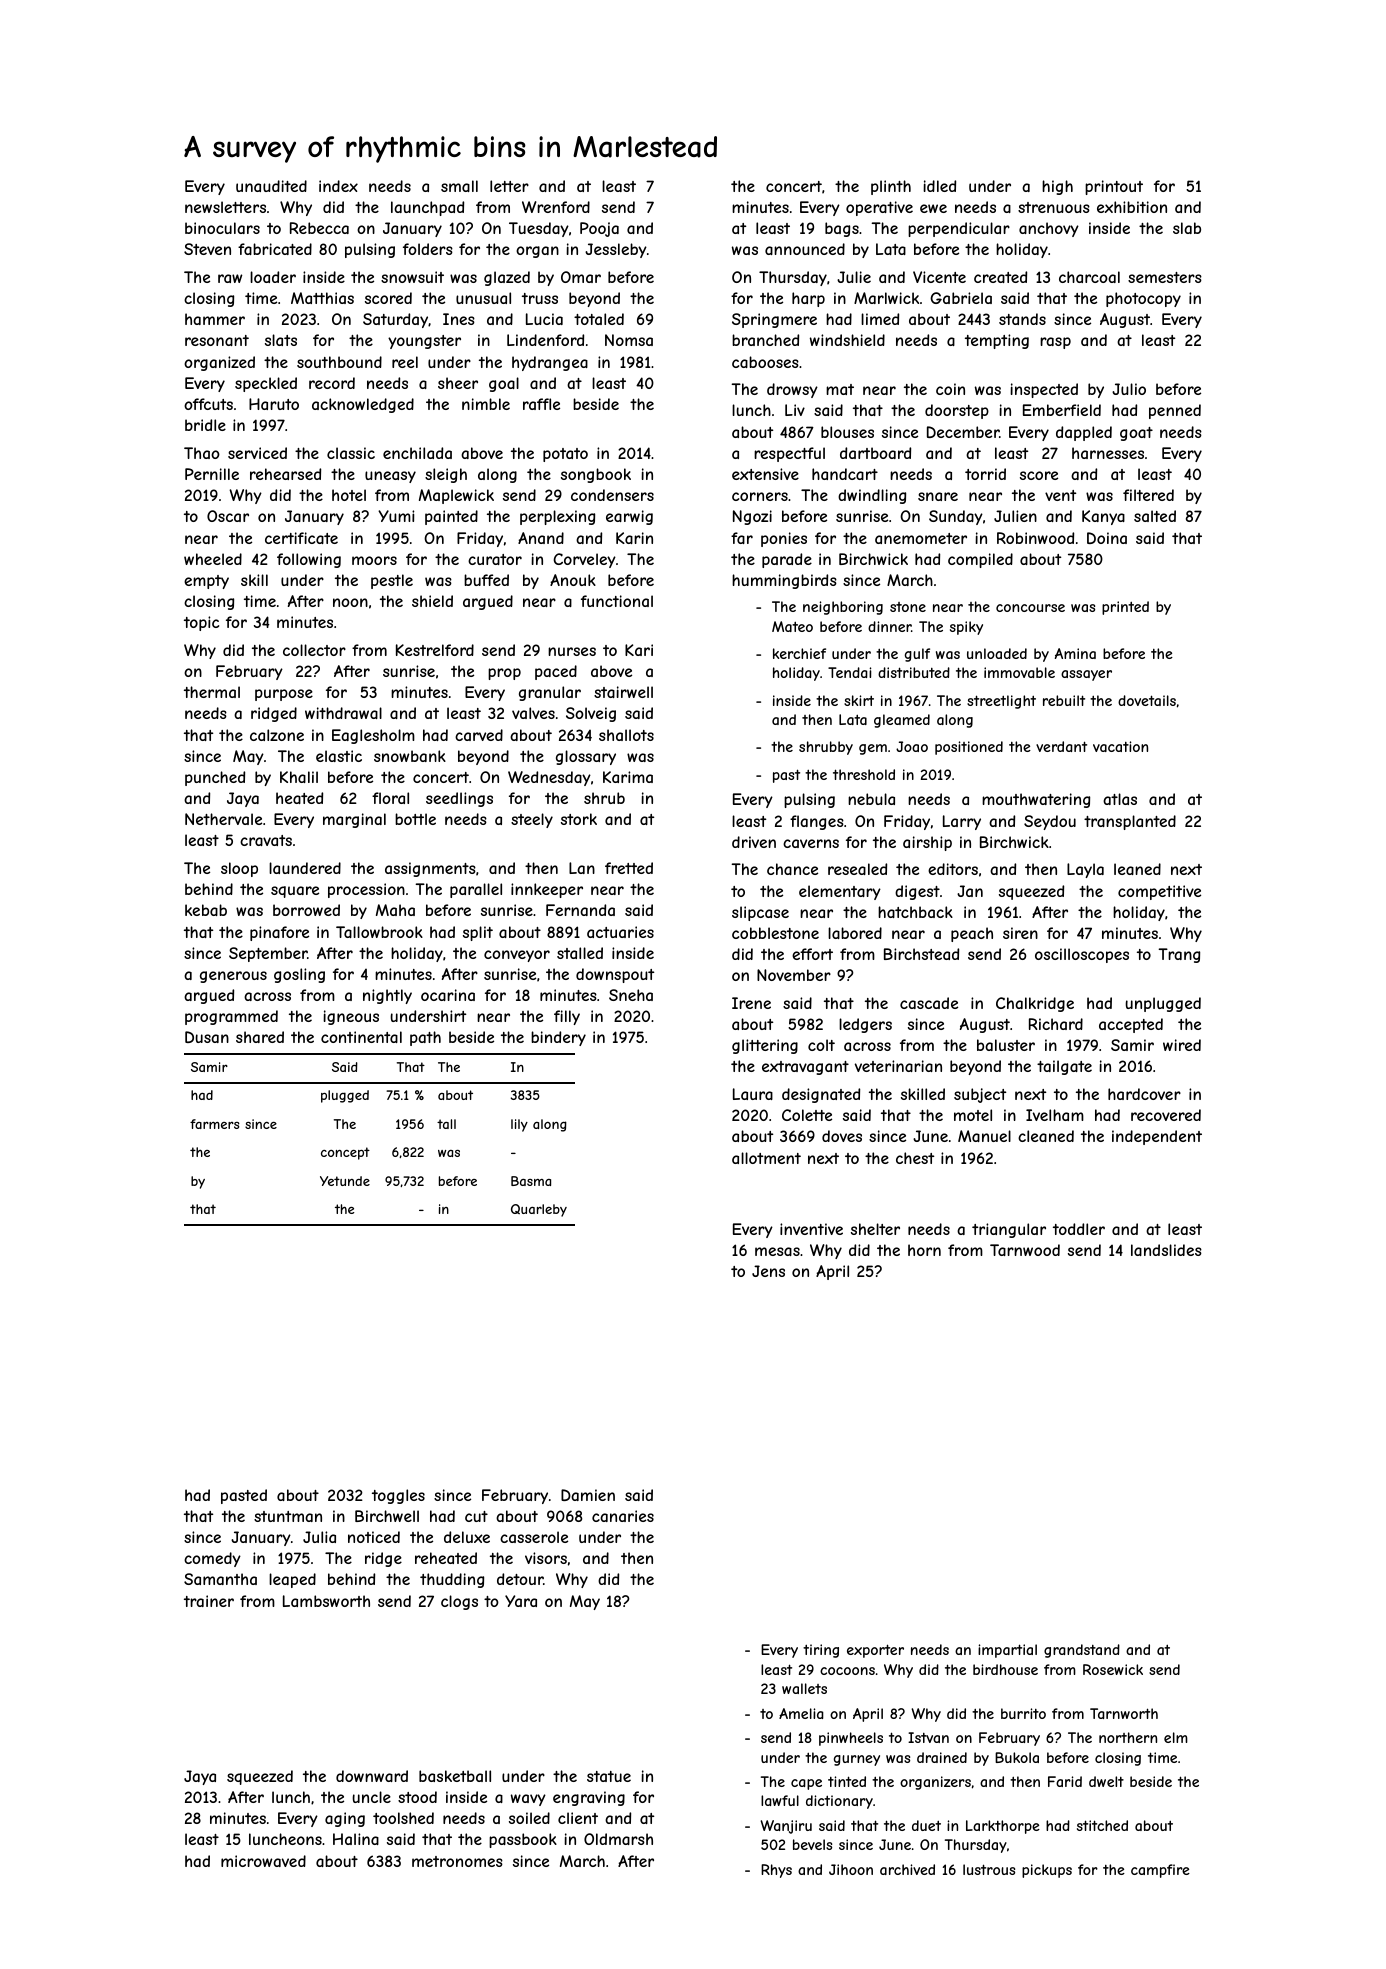  I want to click on hammer, so click(215, 319).
